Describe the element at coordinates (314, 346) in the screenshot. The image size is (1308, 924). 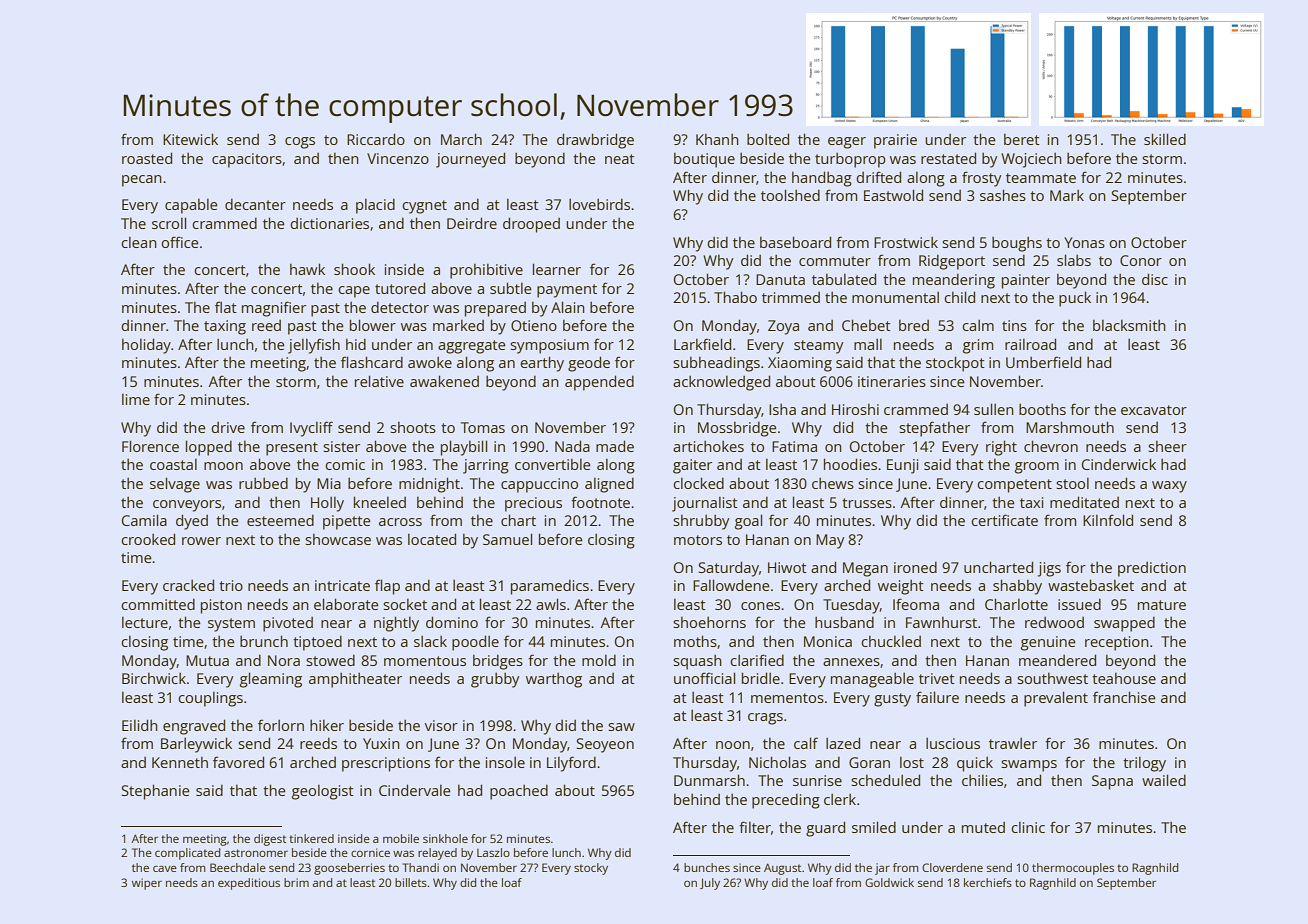
I see `jellyfish` at that location.
